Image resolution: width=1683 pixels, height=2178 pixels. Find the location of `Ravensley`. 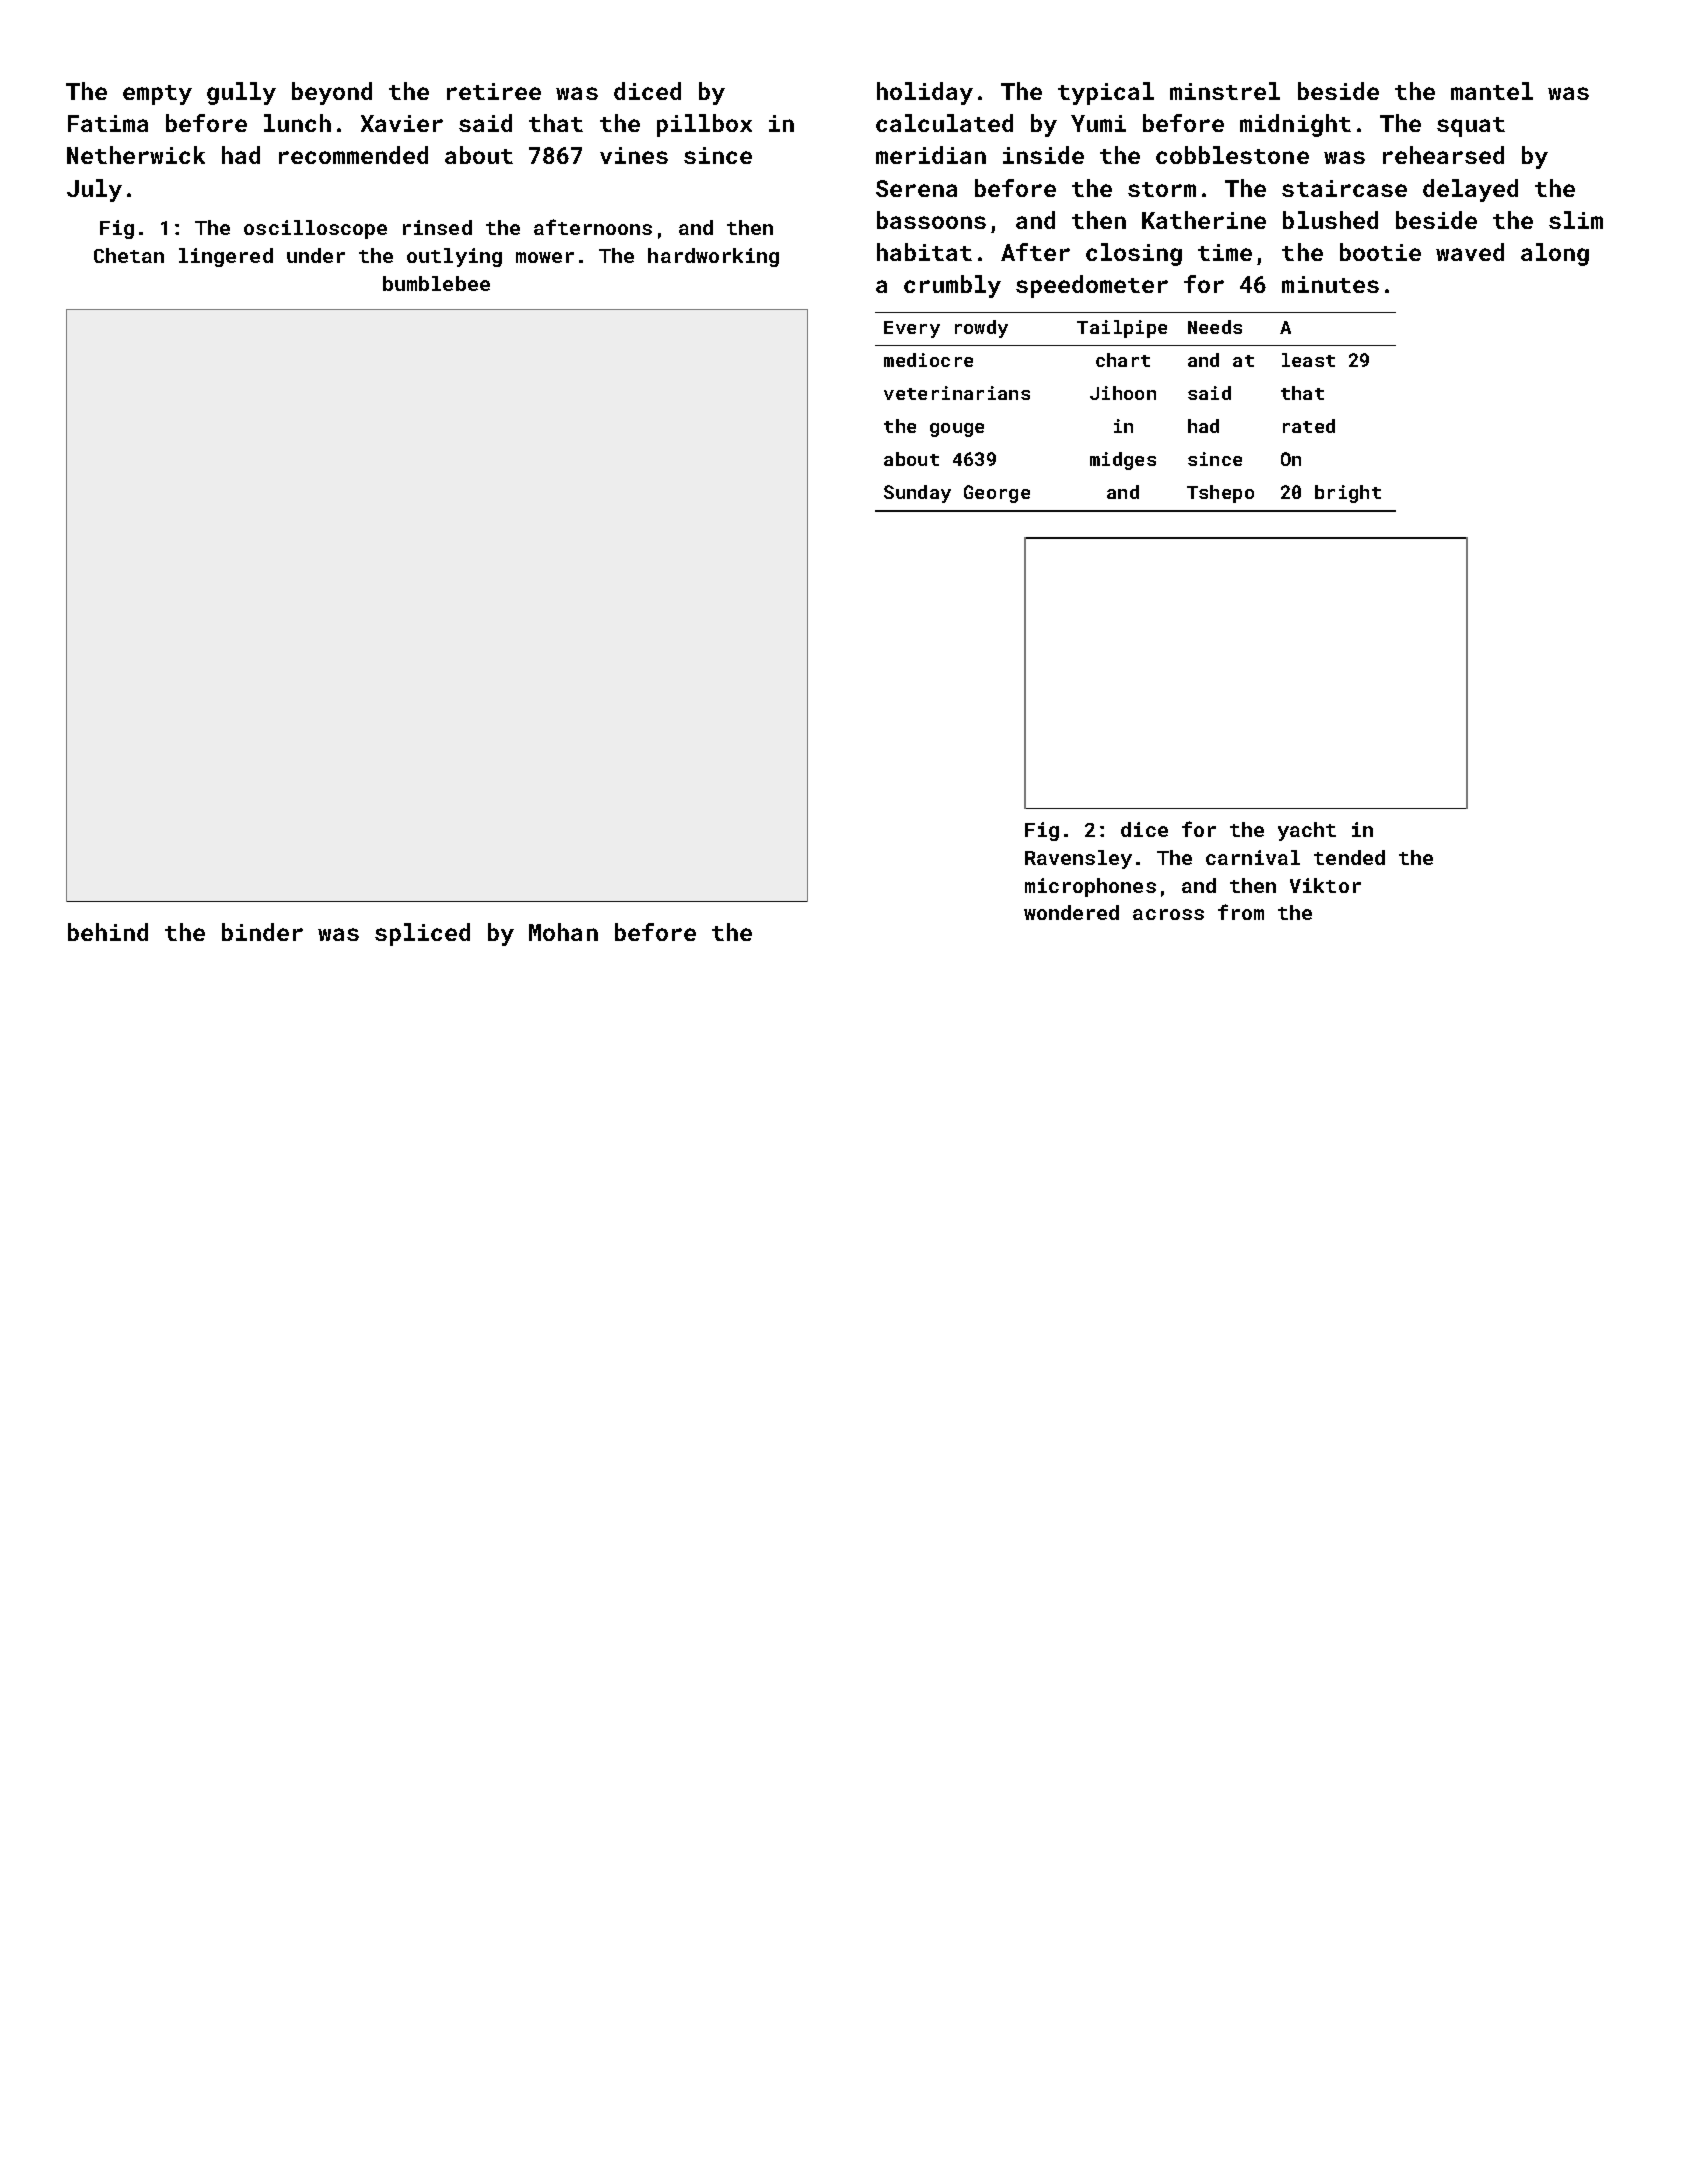

Ravensley is located at coordinates (1078, 859).
